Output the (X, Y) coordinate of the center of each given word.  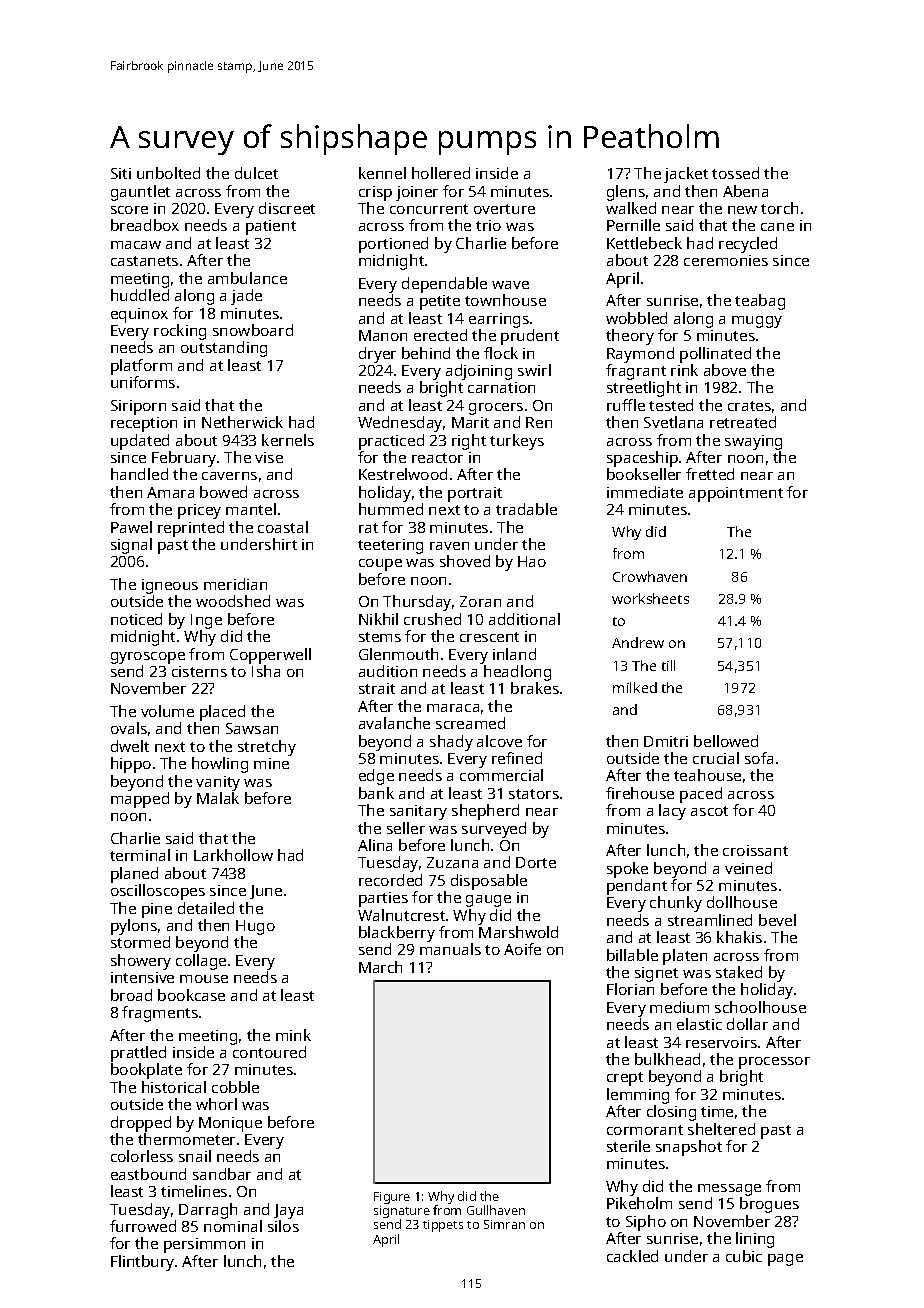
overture (504, 209)
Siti (121, 173)
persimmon (204, 1245)
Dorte (536, 862)
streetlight (644, 389)
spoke (627, 870)
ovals (129, 728)
